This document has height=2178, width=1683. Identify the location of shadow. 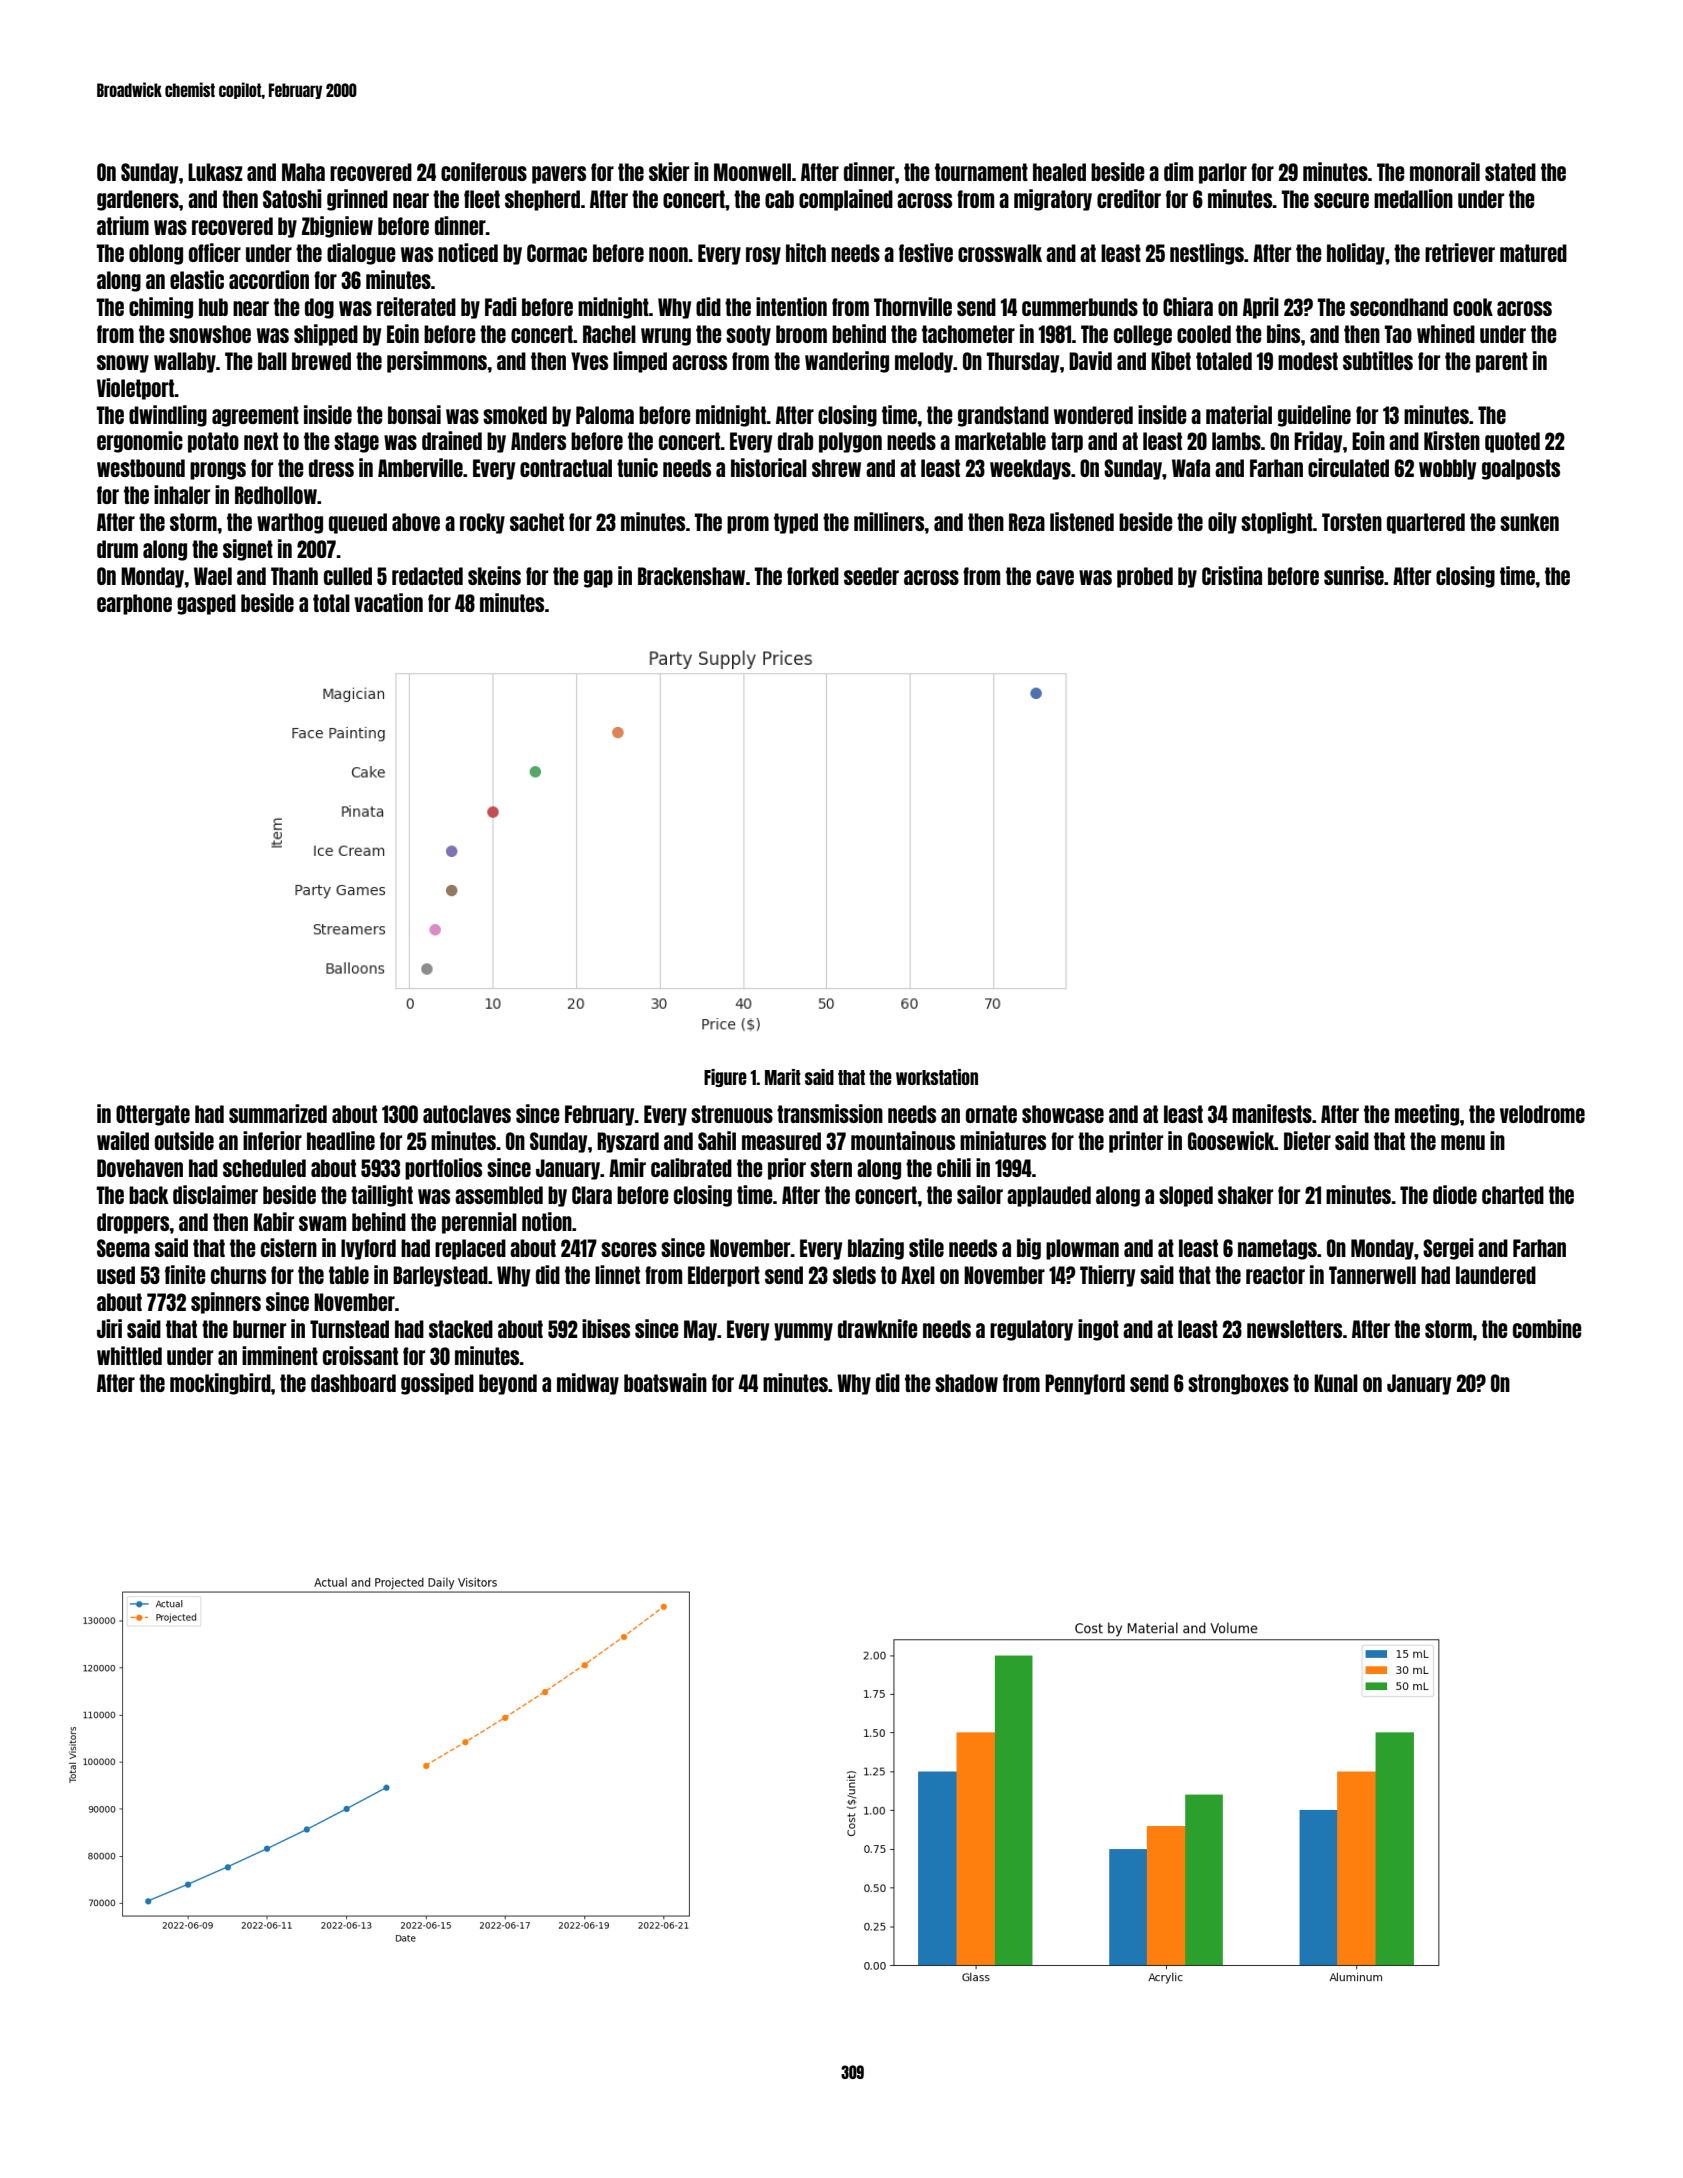
(966, 1383).
